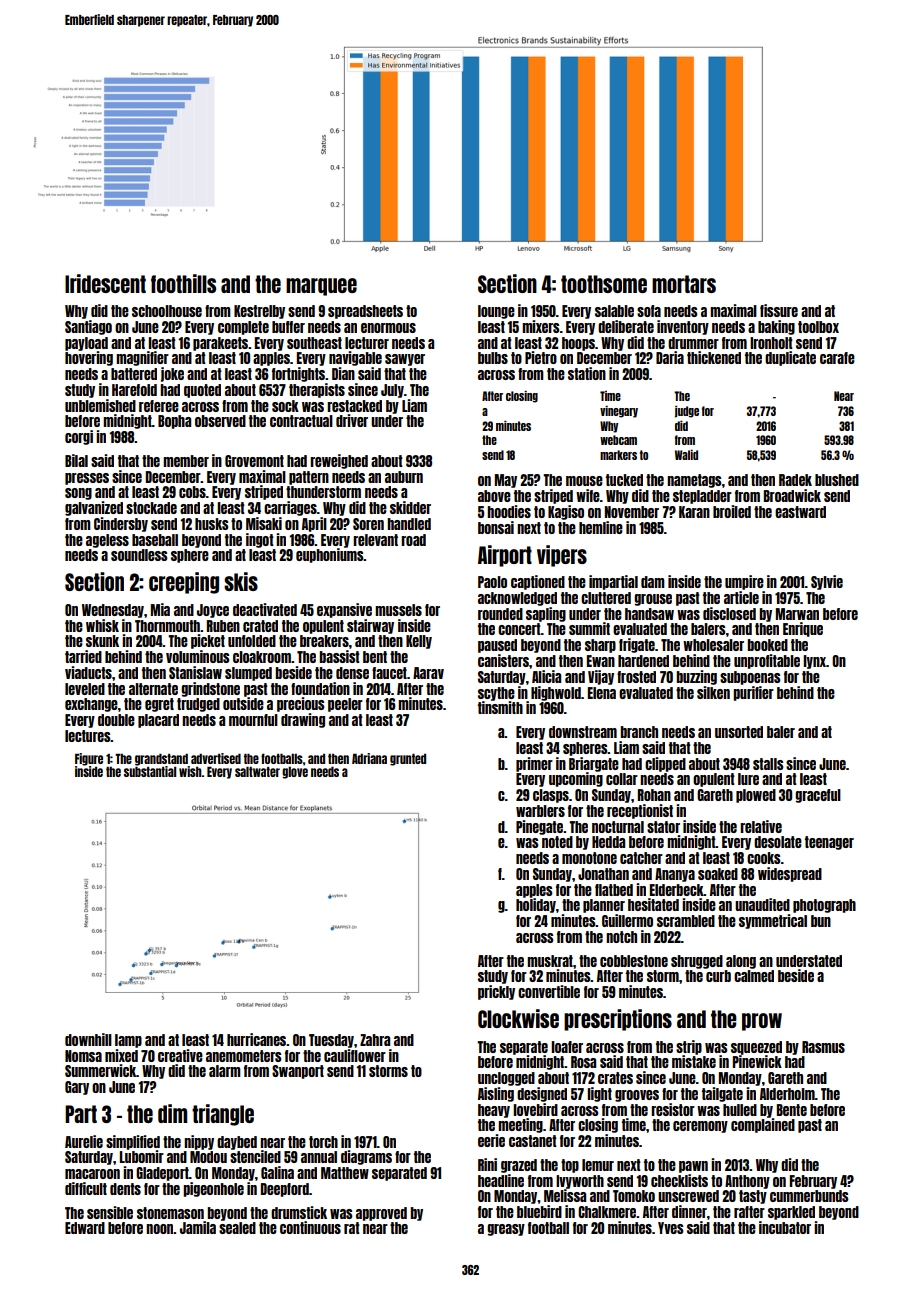 This screenshot has width=924, height=1308. I want to click on saltwater, so click(257, 772).
